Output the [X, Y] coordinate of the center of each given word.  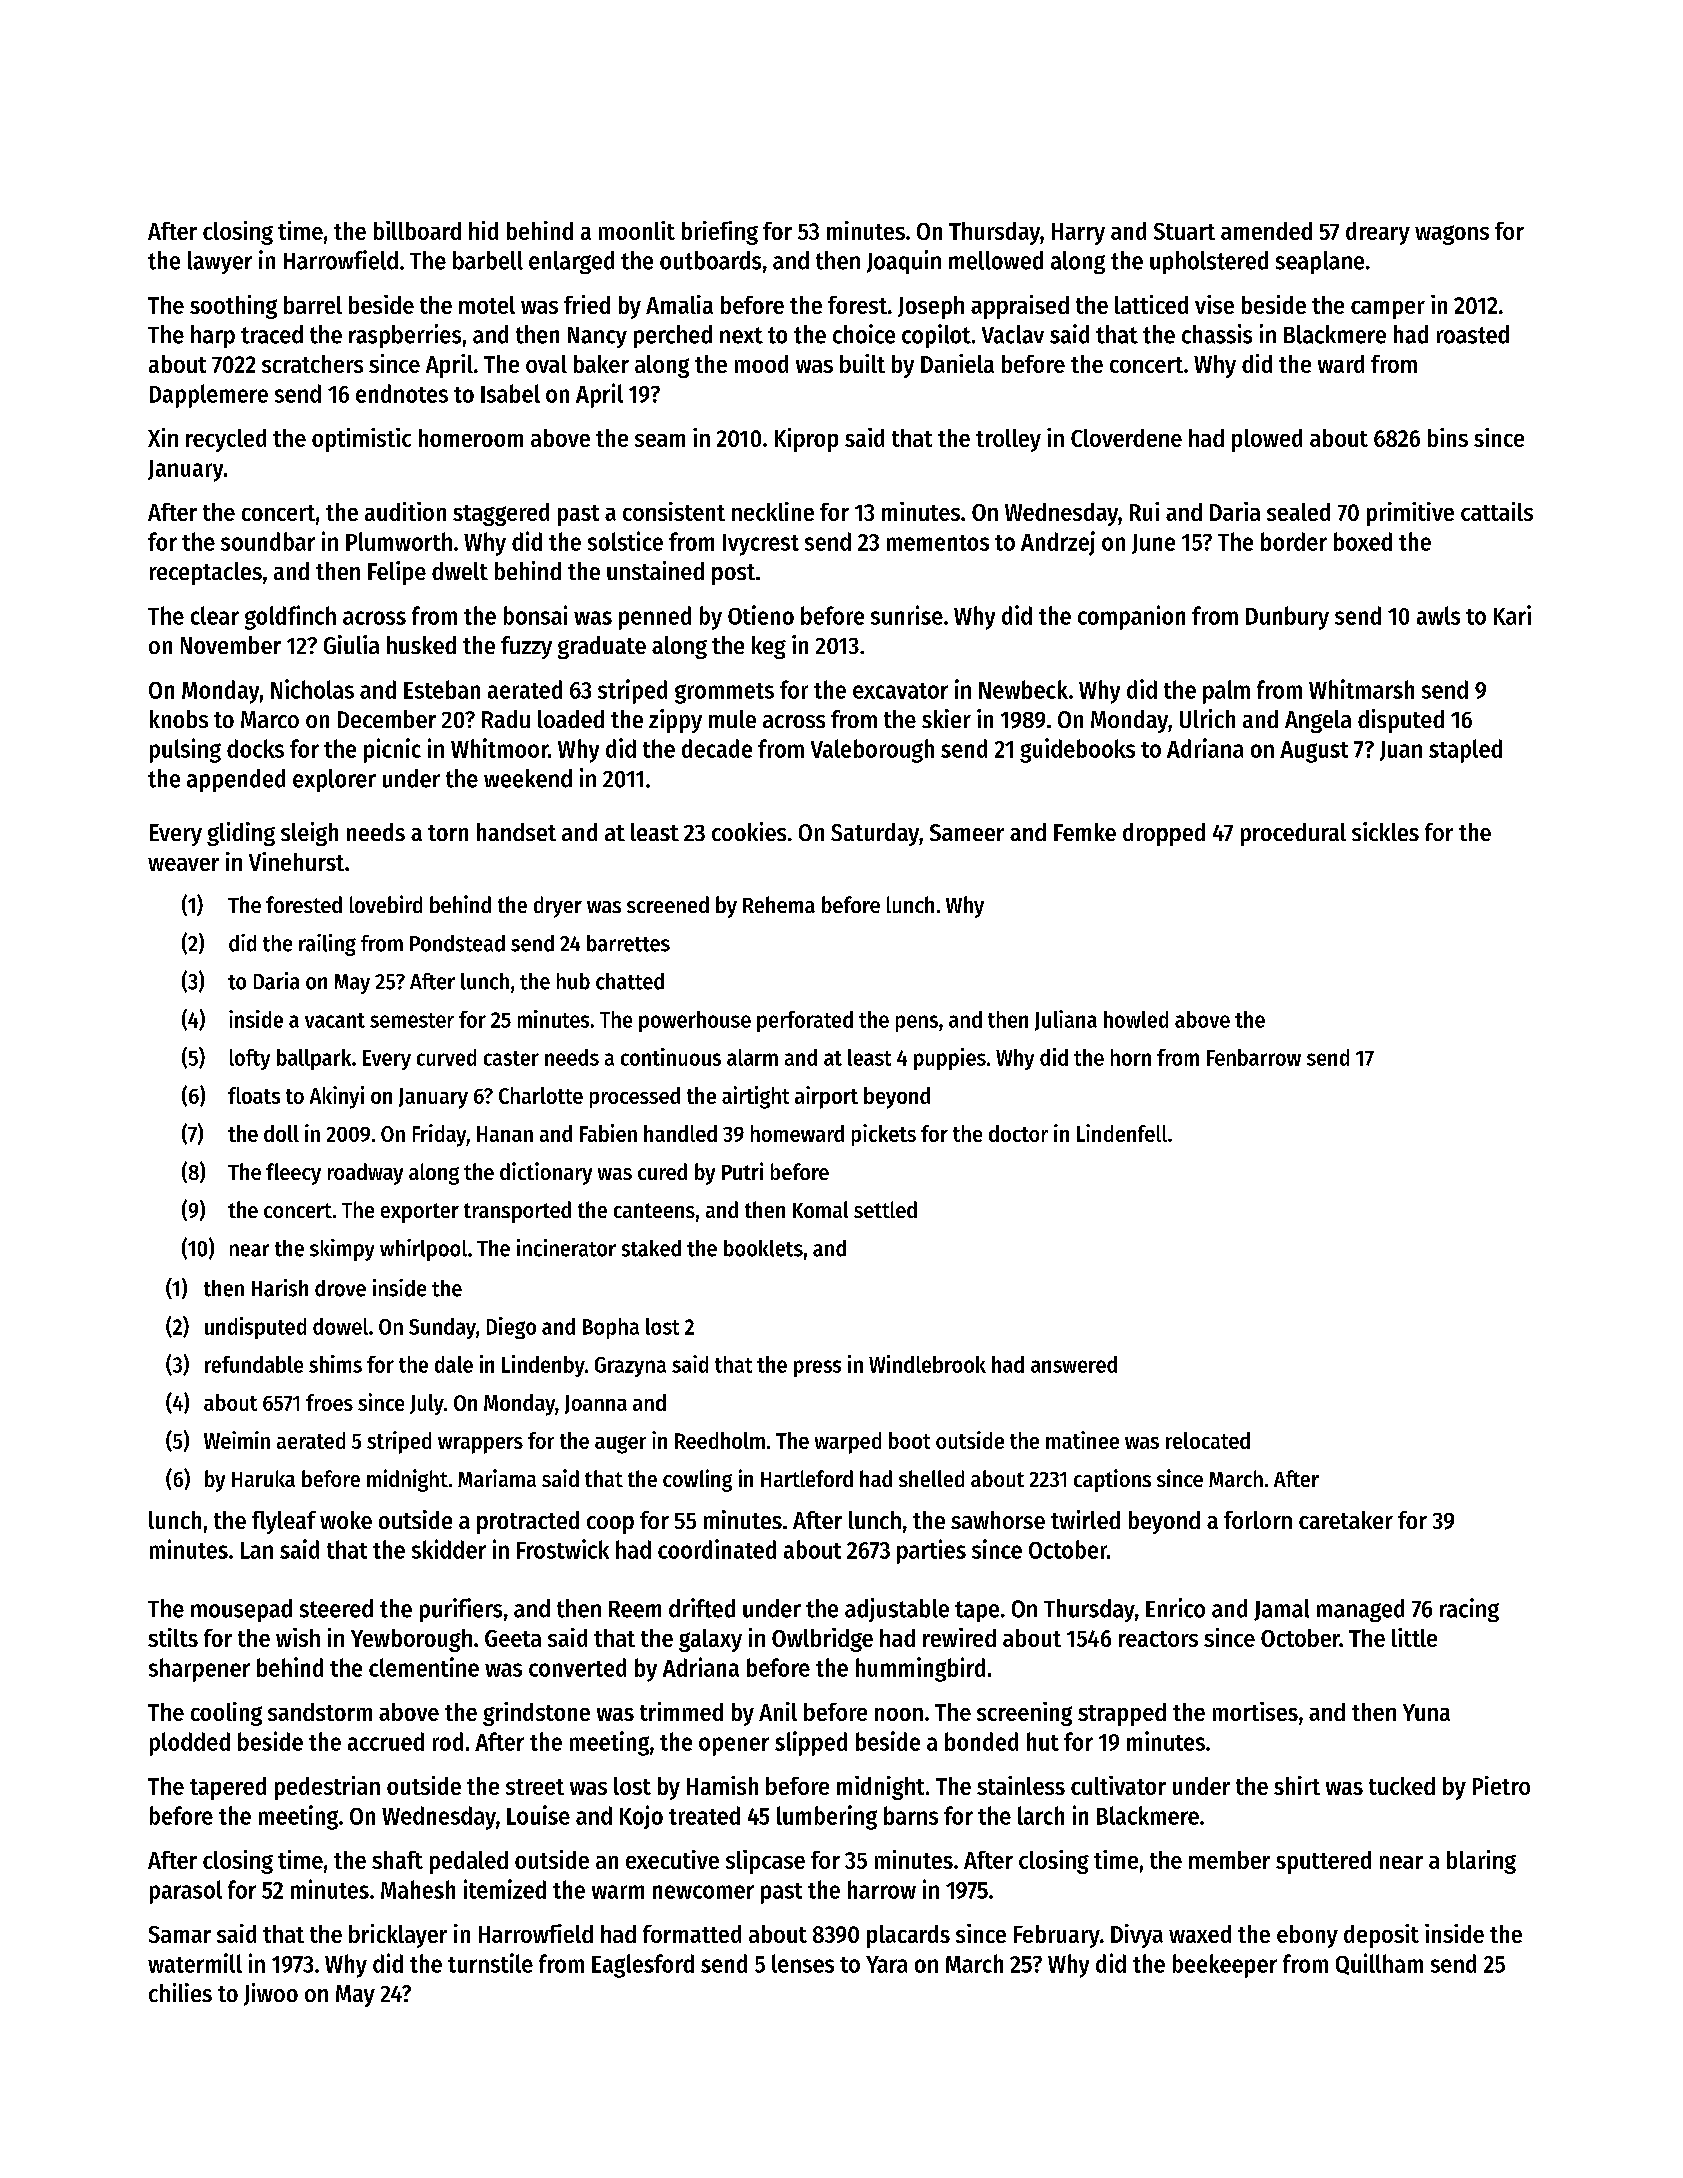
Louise [538, 1815]
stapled [1465, 751]
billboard [417, 230]
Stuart [1184, 231]
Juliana [1066, 1020]
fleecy [293, 1174]
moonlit [637, 230]
